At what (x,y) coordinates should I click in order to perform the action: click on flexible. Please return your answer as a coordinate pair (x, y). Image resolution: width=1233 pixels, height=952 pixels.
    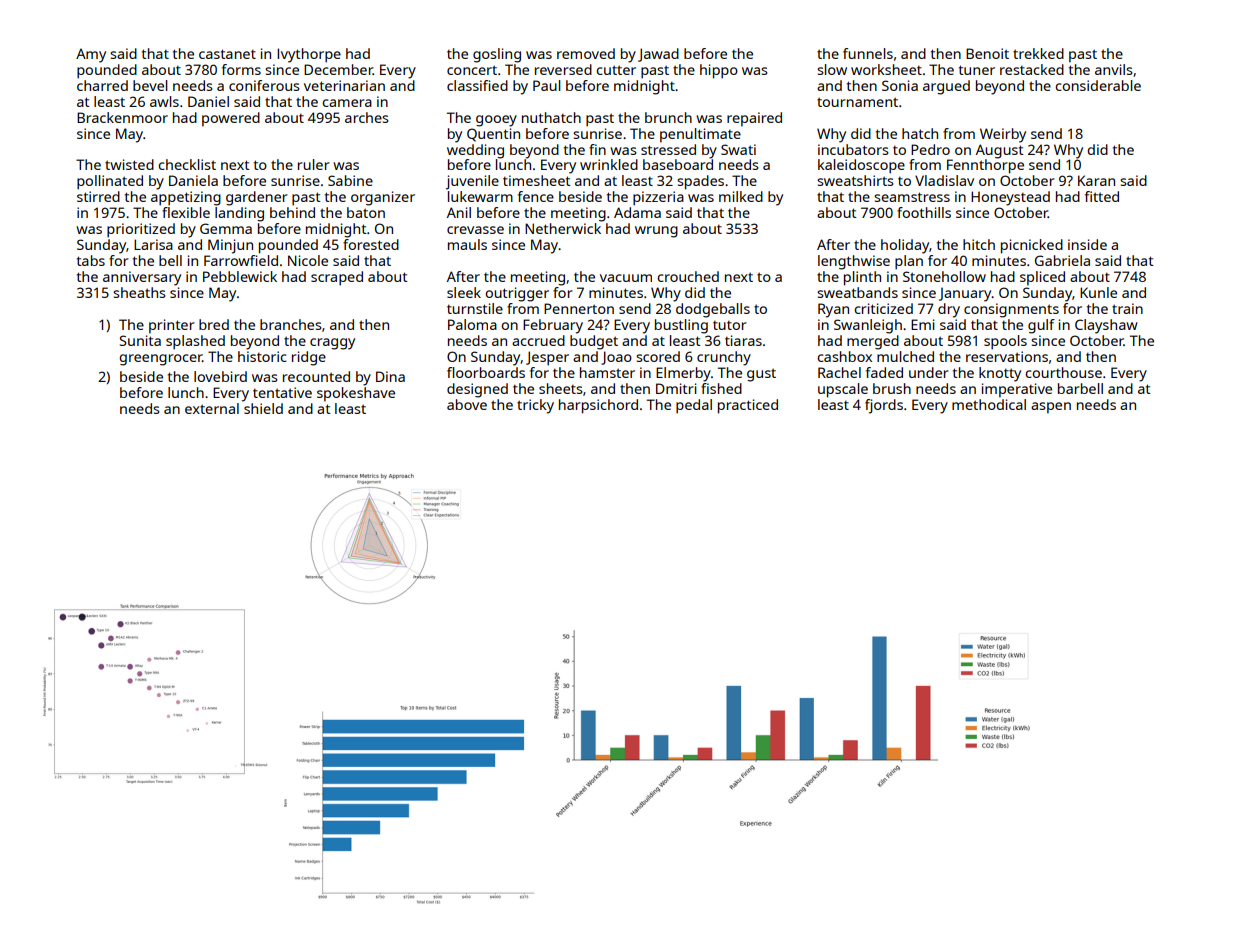
    Looking at the image, I should click on (186, 212).
